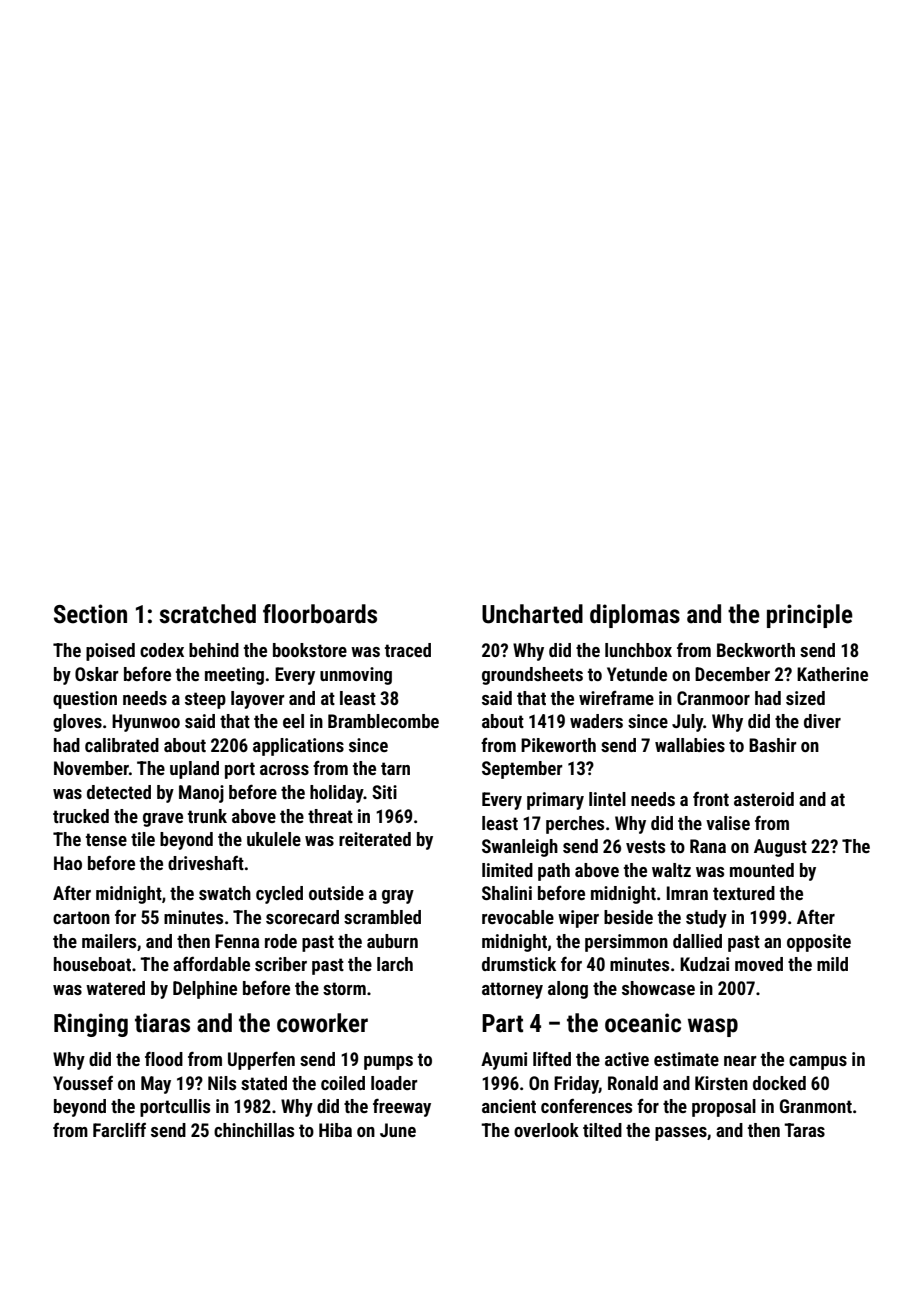 The height and width of the screenshot is (1311, 924). I want to click on front, so click(711, 799).
